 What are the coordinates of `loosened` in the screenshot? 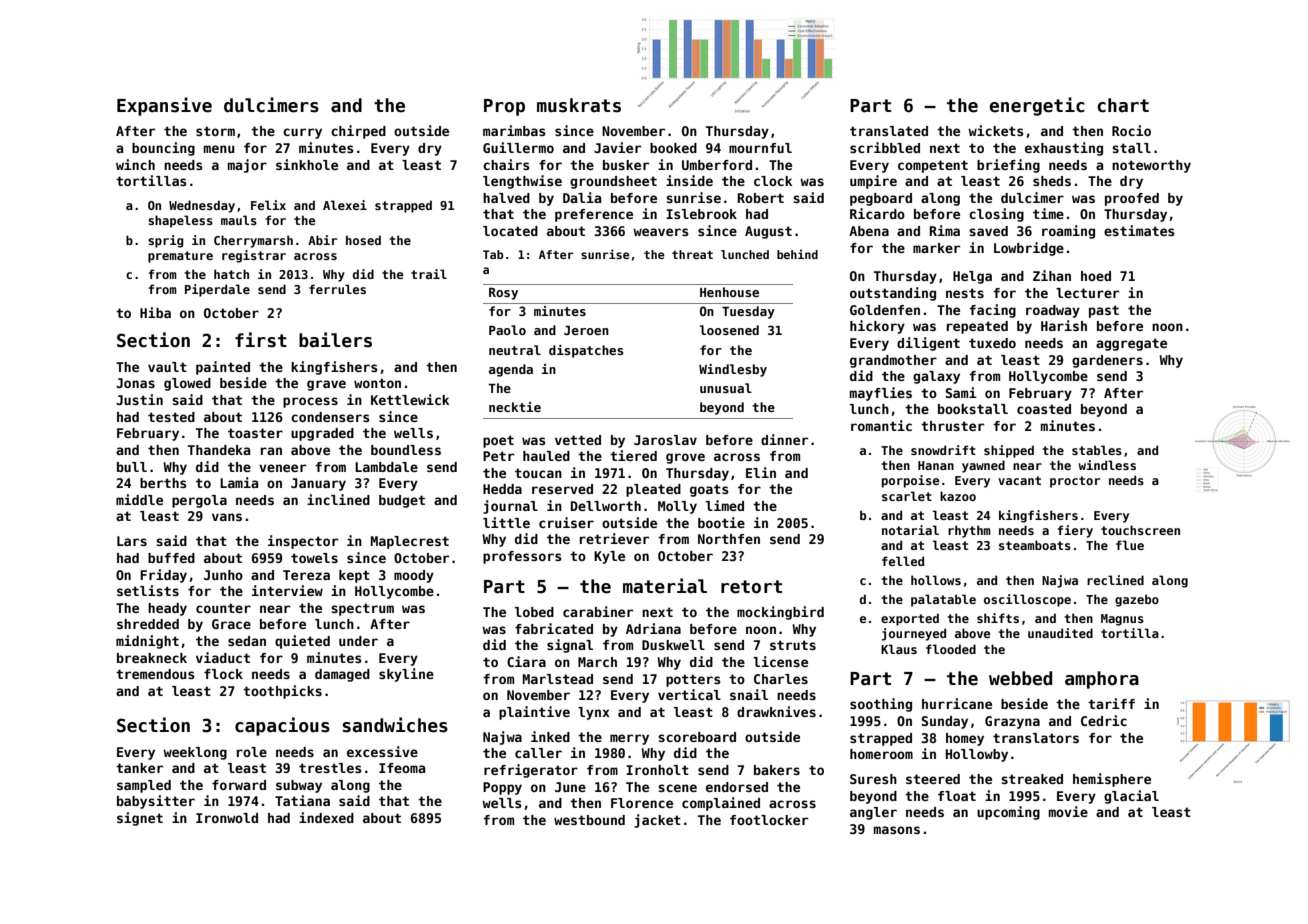 It's located at (729, 330).
